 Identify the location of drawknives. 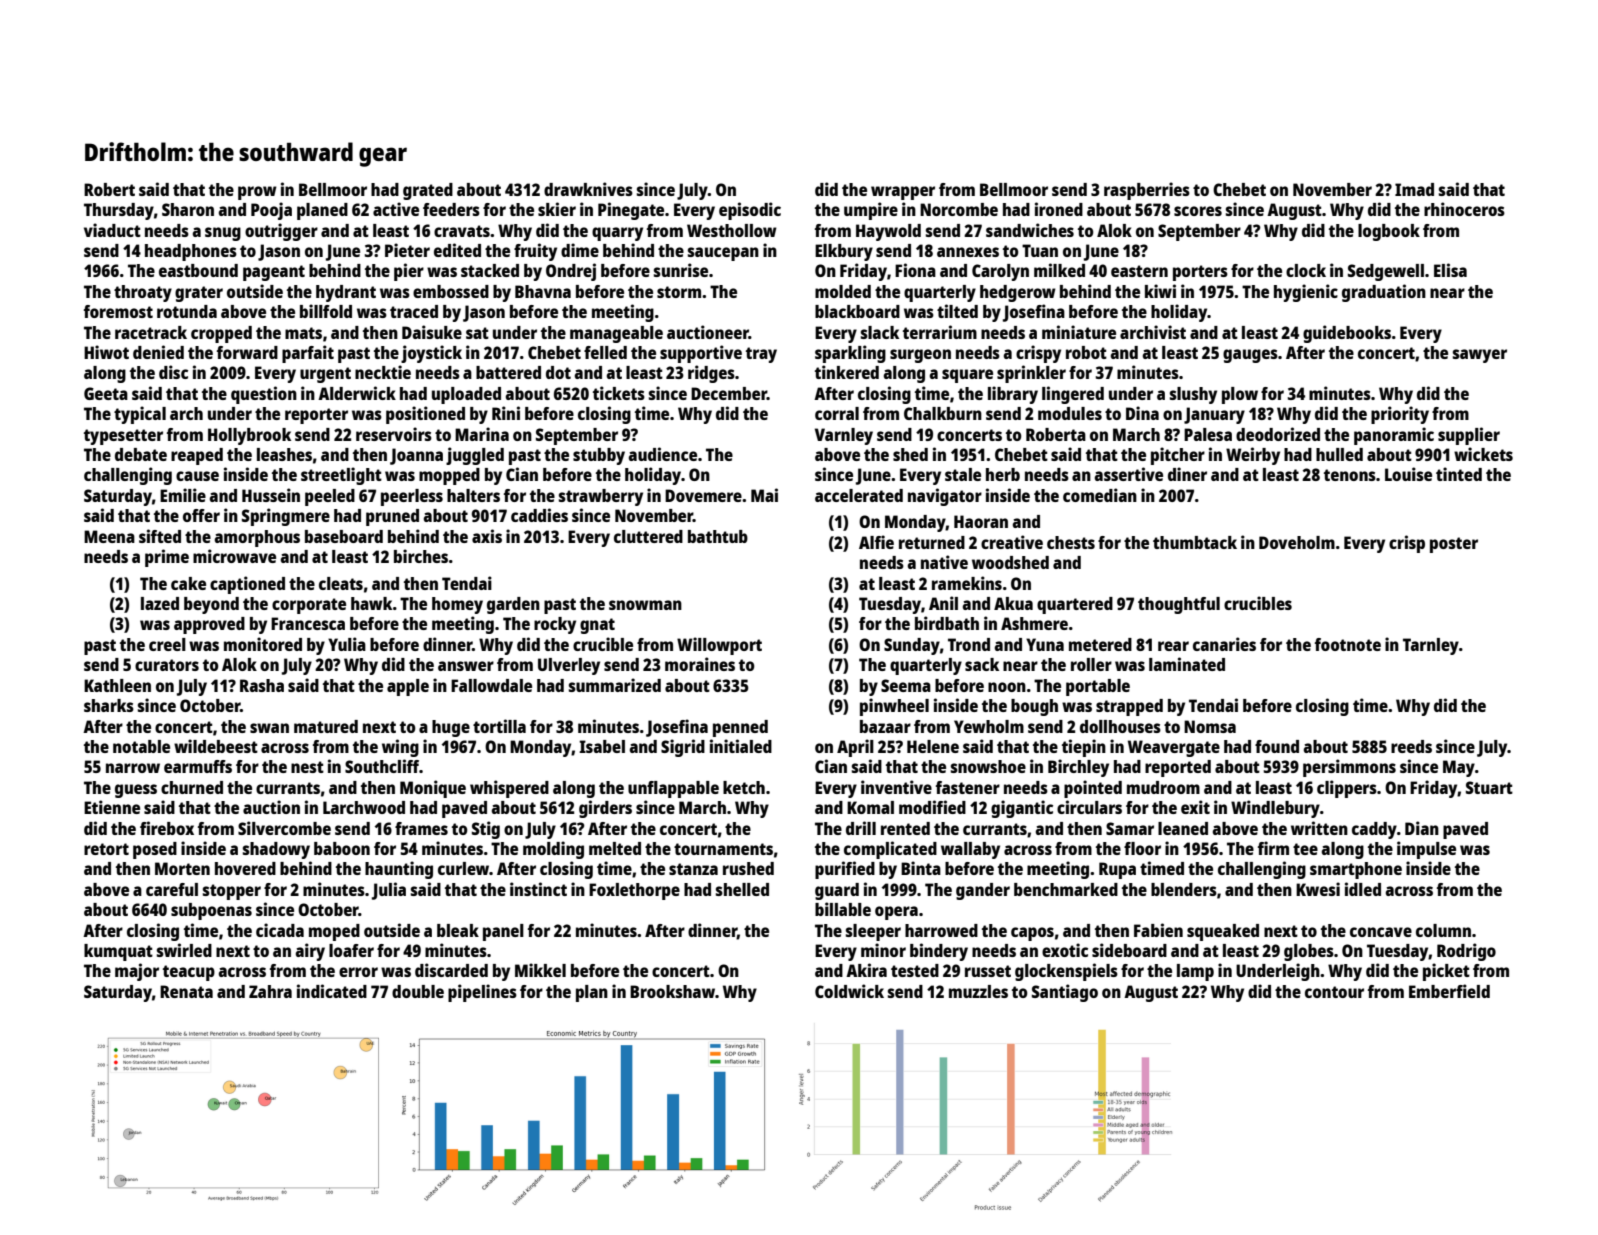
(588, 189).
